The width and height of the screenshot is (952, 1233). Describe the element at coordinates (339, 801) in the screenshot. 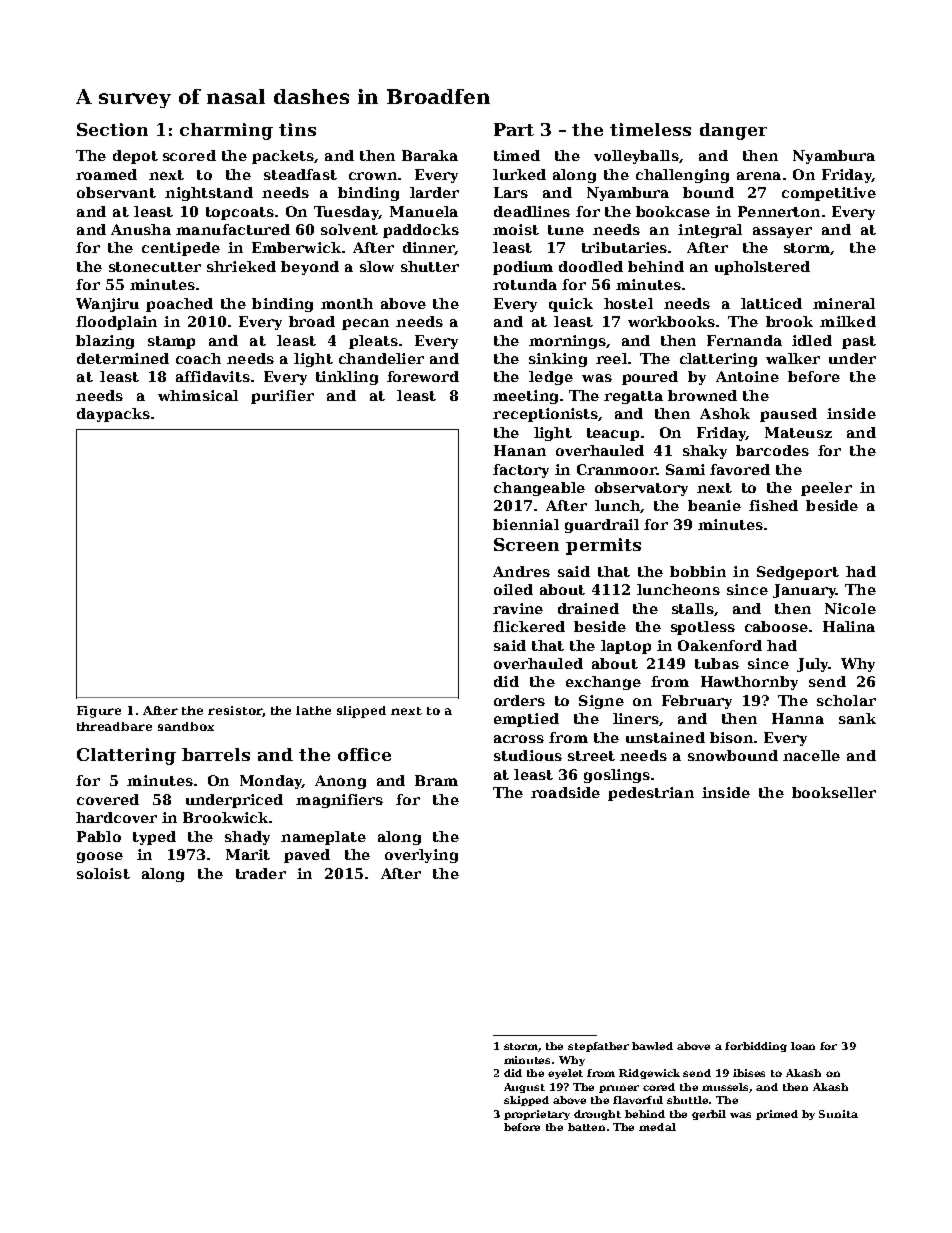

I see `magnifiers` at that location.
